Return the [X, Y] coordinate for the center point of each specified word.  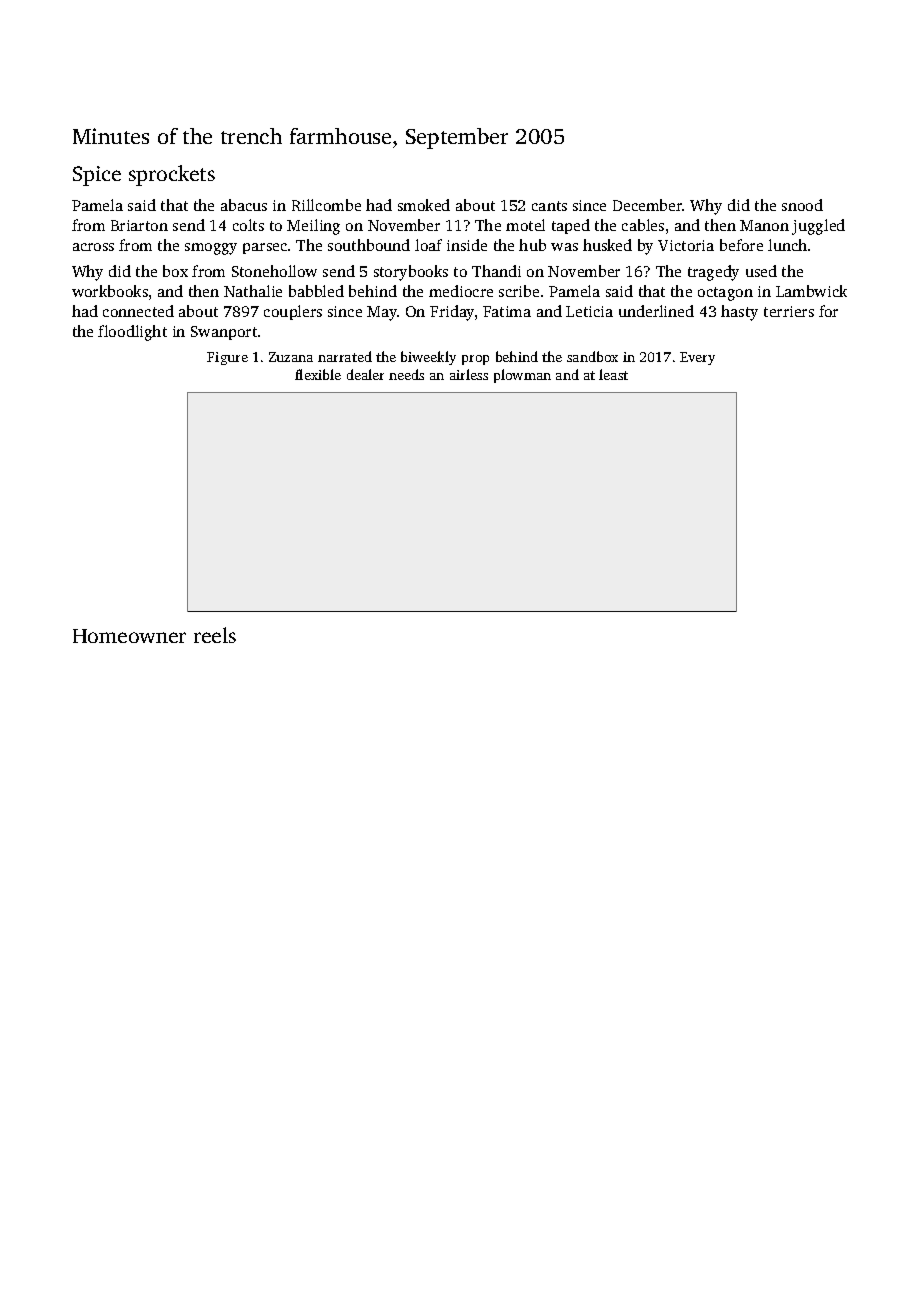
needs [406, 374]
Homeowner [129, 636]
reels [215, 635]
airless [469, 374]
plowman [522, 376]
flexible [318, 374]
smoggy [211, 249]
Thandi [496, 271]
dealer [365, 374]
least [613, 374]
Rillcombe [326, 205]
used [761, 271]
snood [802, 205]
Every [697, 358]
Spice [97, 176]
